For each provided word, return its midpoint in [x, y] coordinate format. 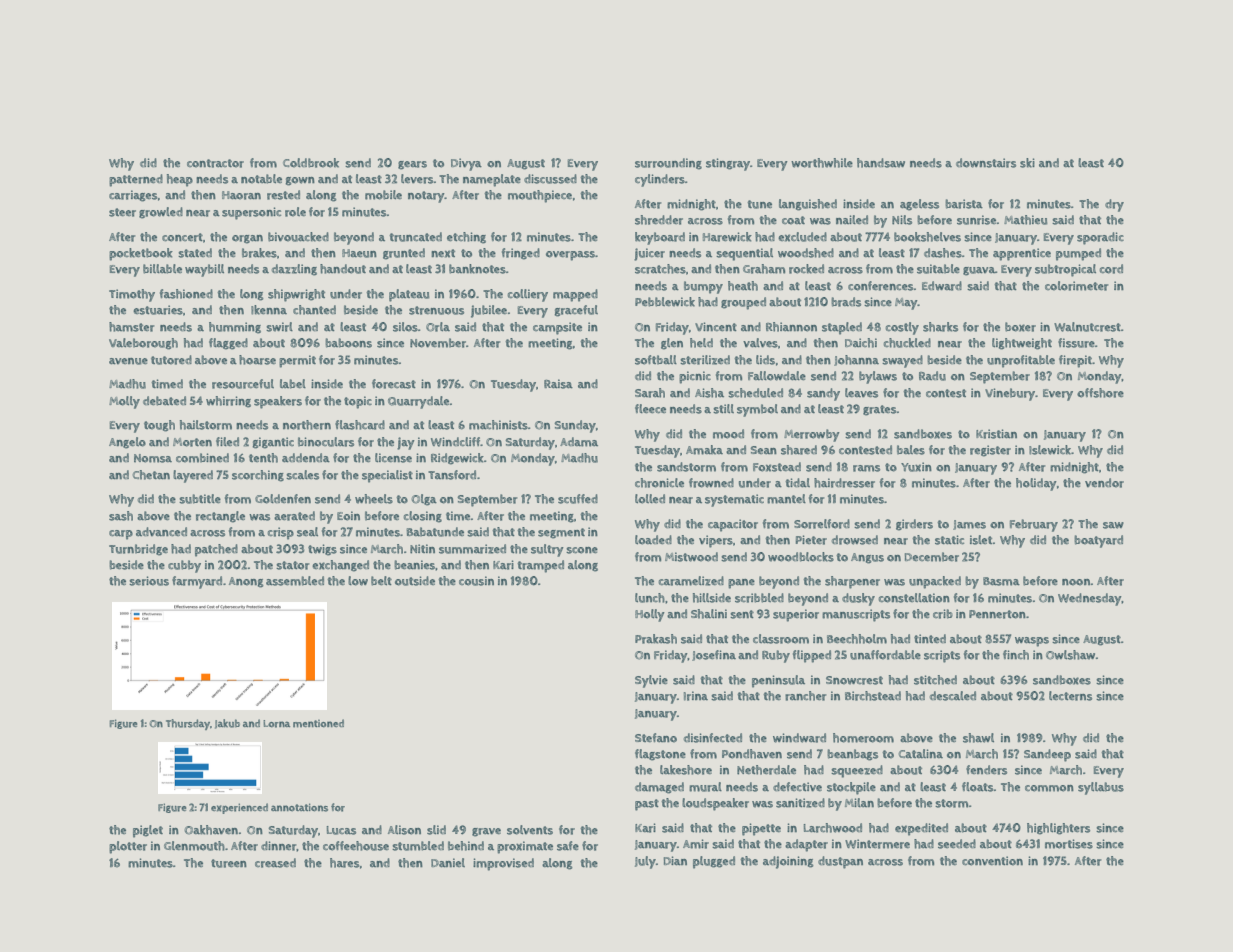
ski [1027, 163]
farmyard [197, 582]
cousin [476, 581]
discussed [550, 179]
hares [345, 863]
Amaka [704, 450]
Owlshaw [1070, 655]
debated [164, 401]
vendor [1104, 483]
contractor [215, 163]
